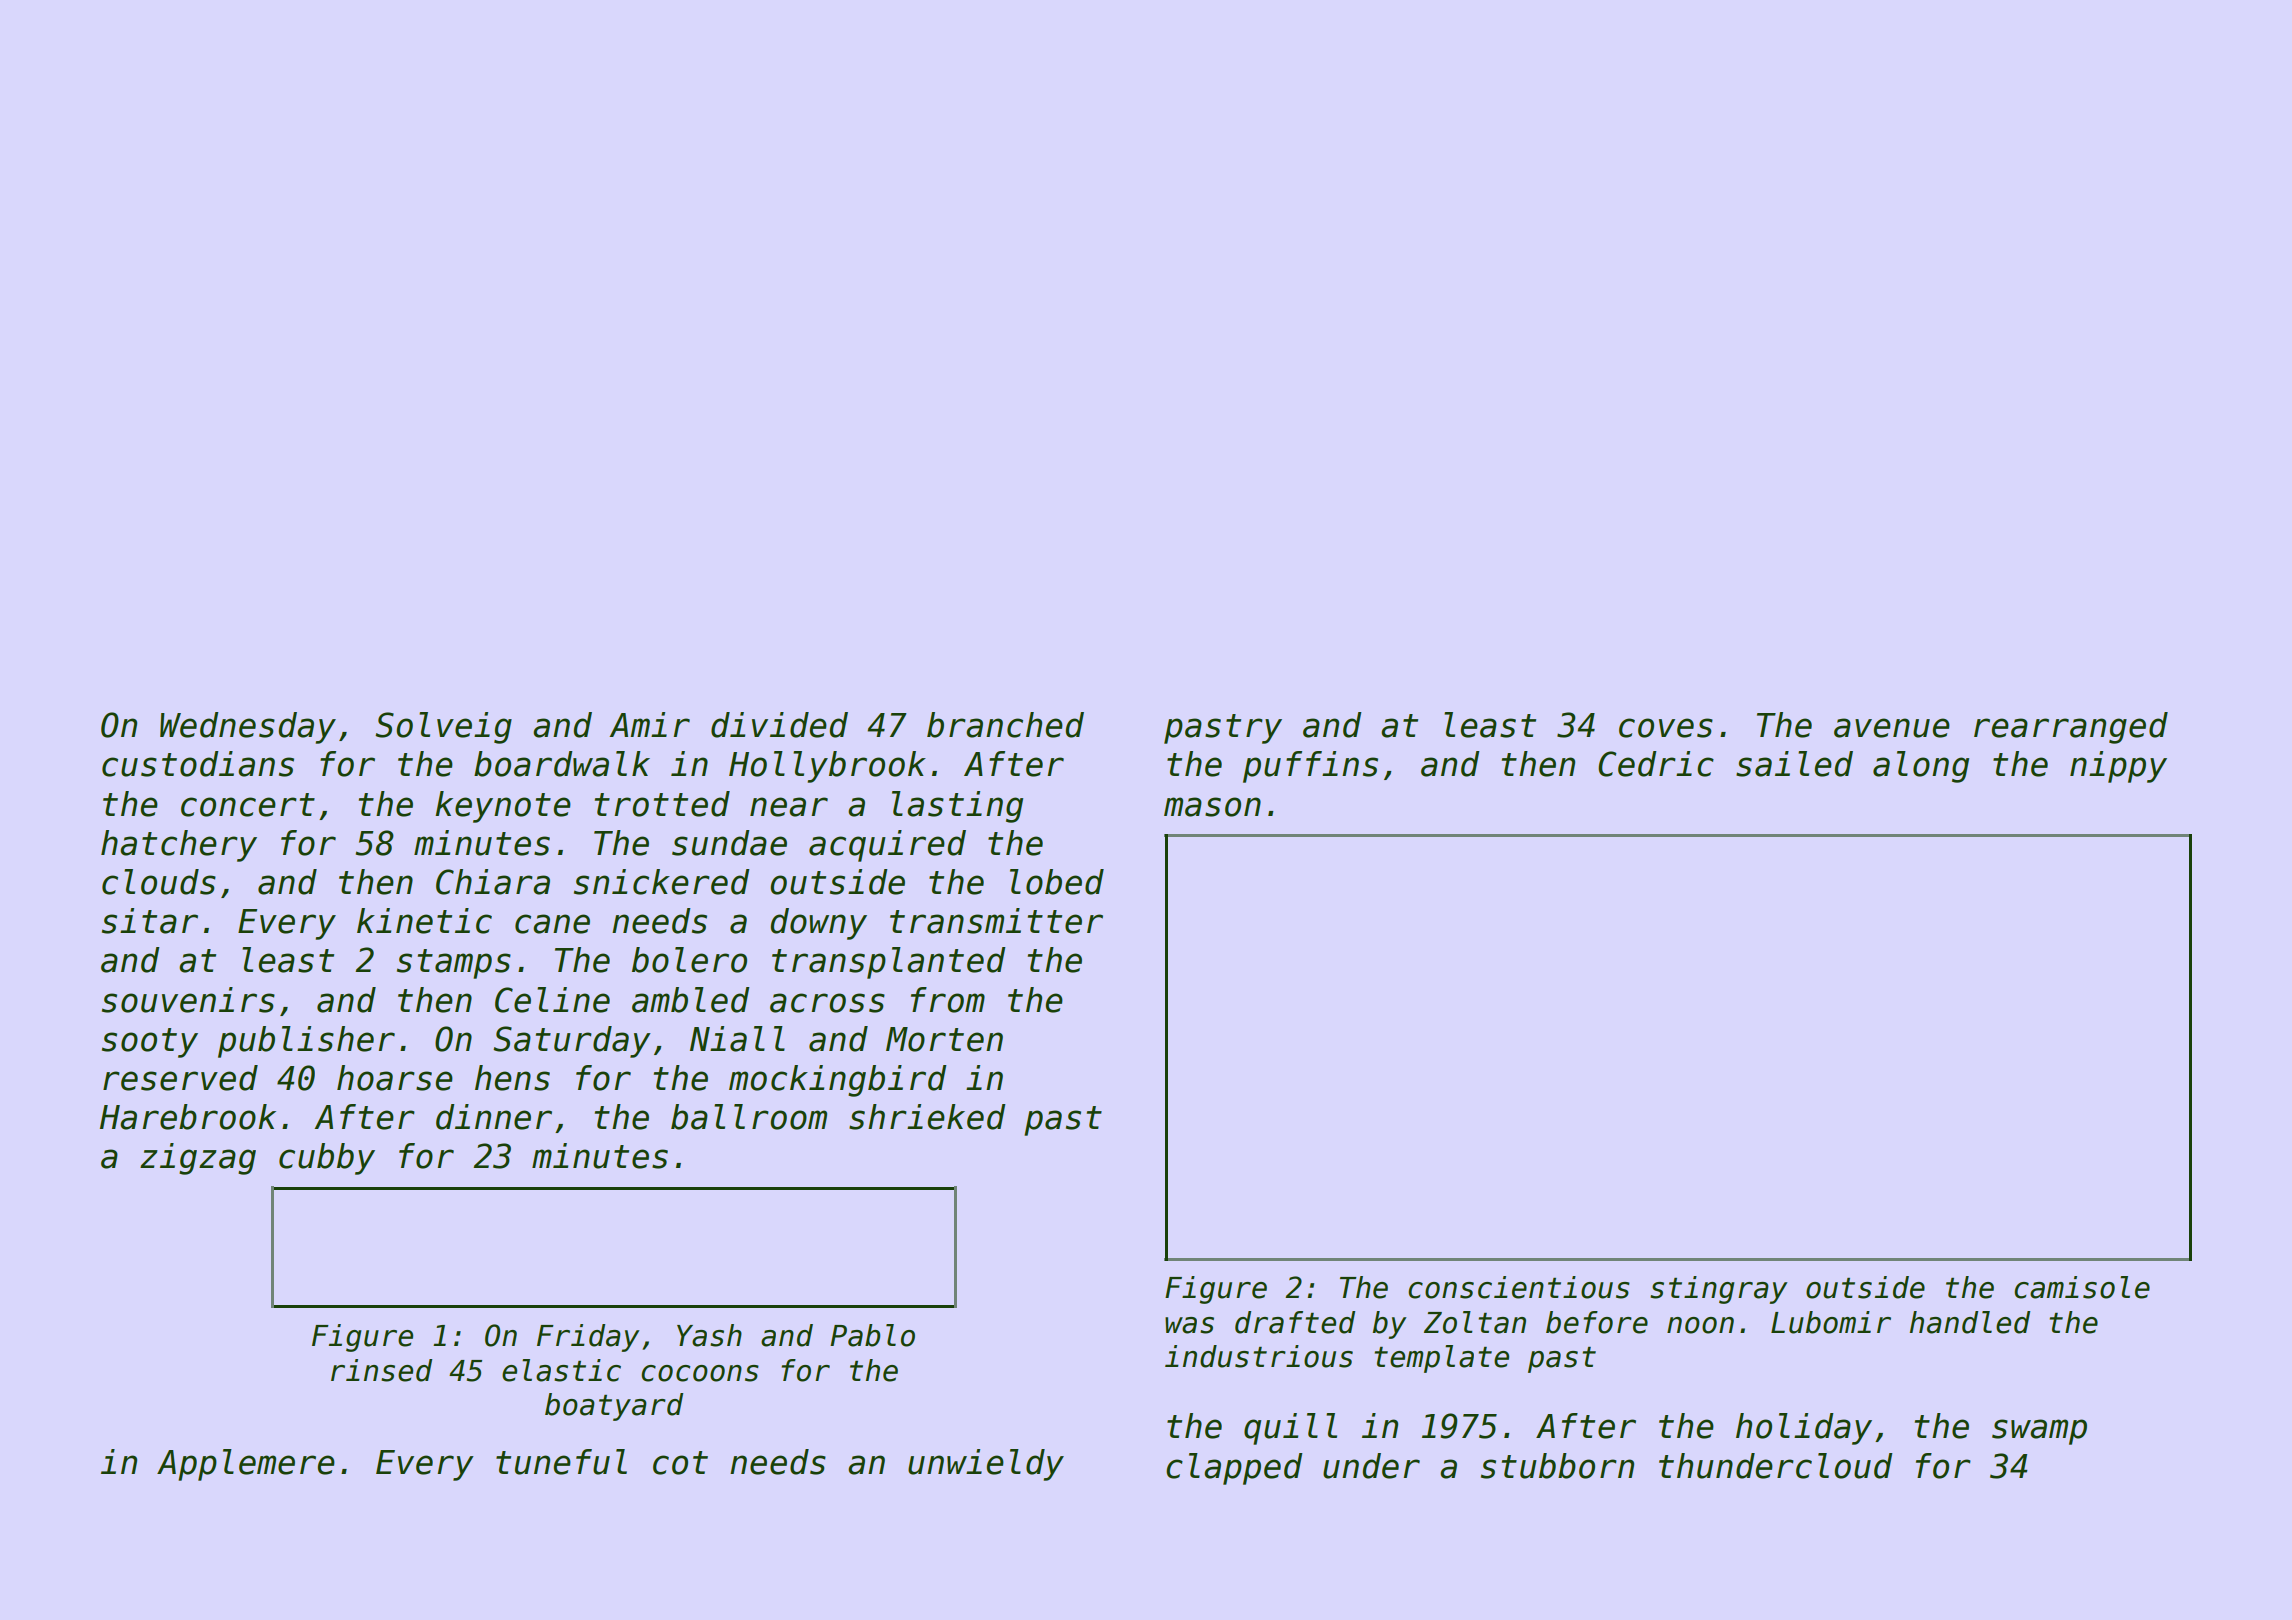  Describe the element at coordinates (248, 805) in the document. I see `concert` at that location.
